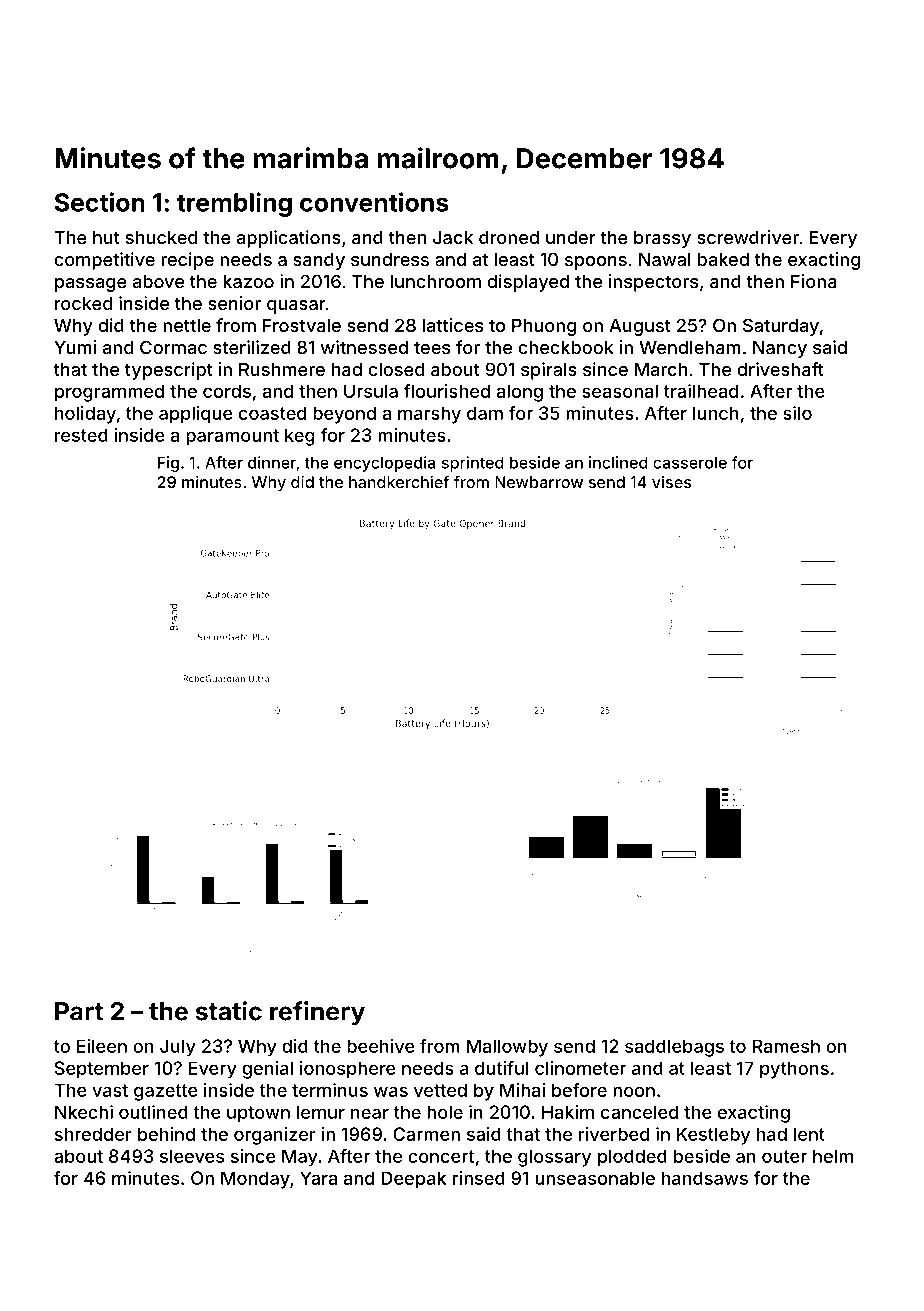  What do you see at coordinates (797, 413) in the screenshot?
I see `silo` at bounding box center [797, 413].
